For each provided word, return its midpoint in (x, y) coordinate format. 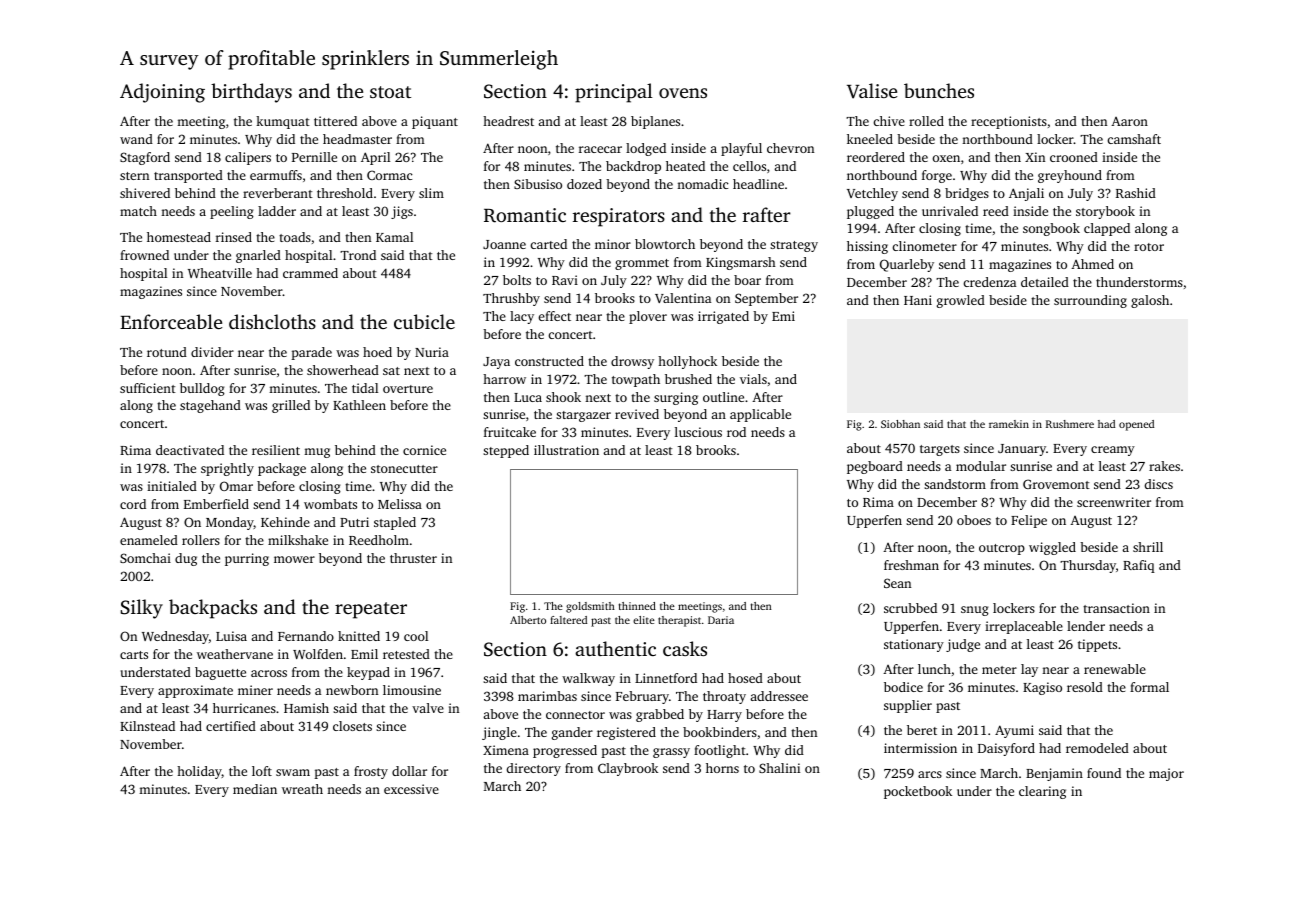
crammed (310, 273)
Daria (721, 620)
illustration (566, 450)
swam (293, 772)
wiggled (1052, 548)
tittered (335, 121)
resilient (276, 450)
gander (572, 733)
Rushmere (1070, 424)
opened (1136, 425)
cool (416, 636)
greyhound (1070, 176)
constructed (549, 361)
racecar (600, 149)
